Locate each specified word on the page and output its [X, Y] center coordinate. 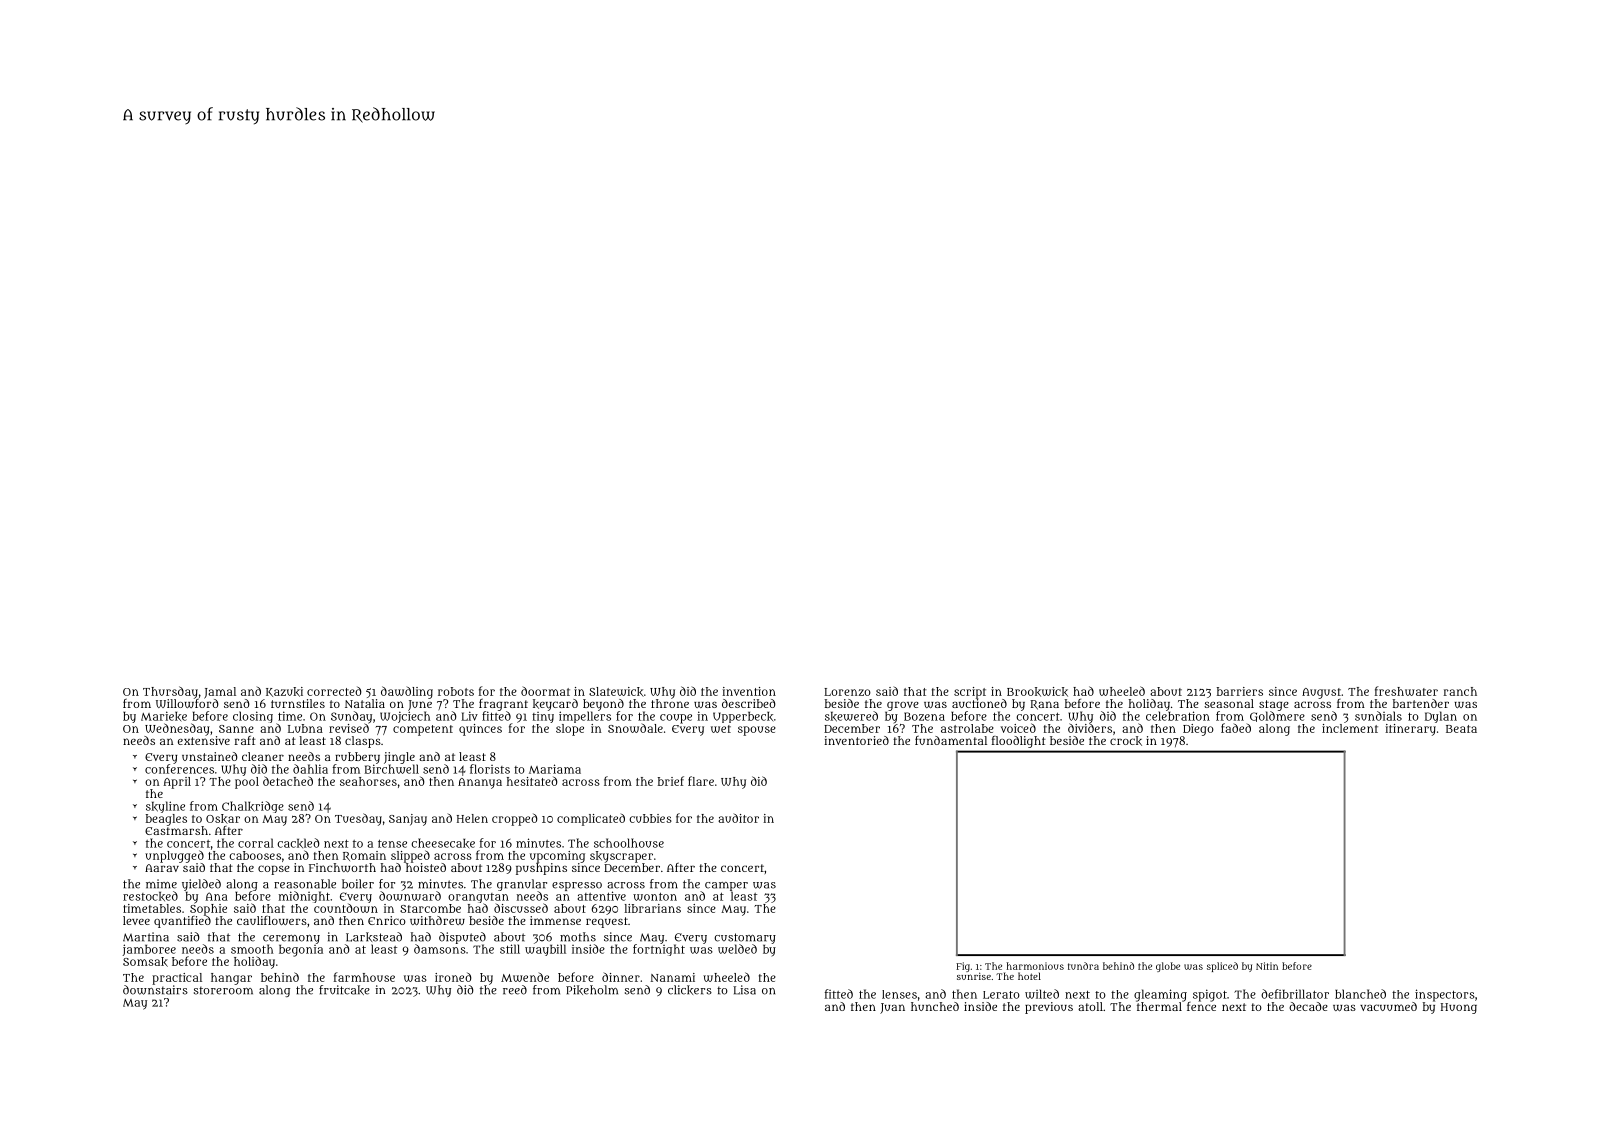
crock [1126, 741]
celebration [1178, 716]
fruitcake [344, 990]
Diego [1198, 730]
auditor [738, 818]
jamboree [149, 950]
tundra [1083, 966]
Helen [472, 818]
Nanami [673, 977]
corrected [334, 691]
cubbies [650, 818]
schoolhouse [629, 843]
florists [490, 769]
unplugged [174, 856]
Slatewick [616, 692]
